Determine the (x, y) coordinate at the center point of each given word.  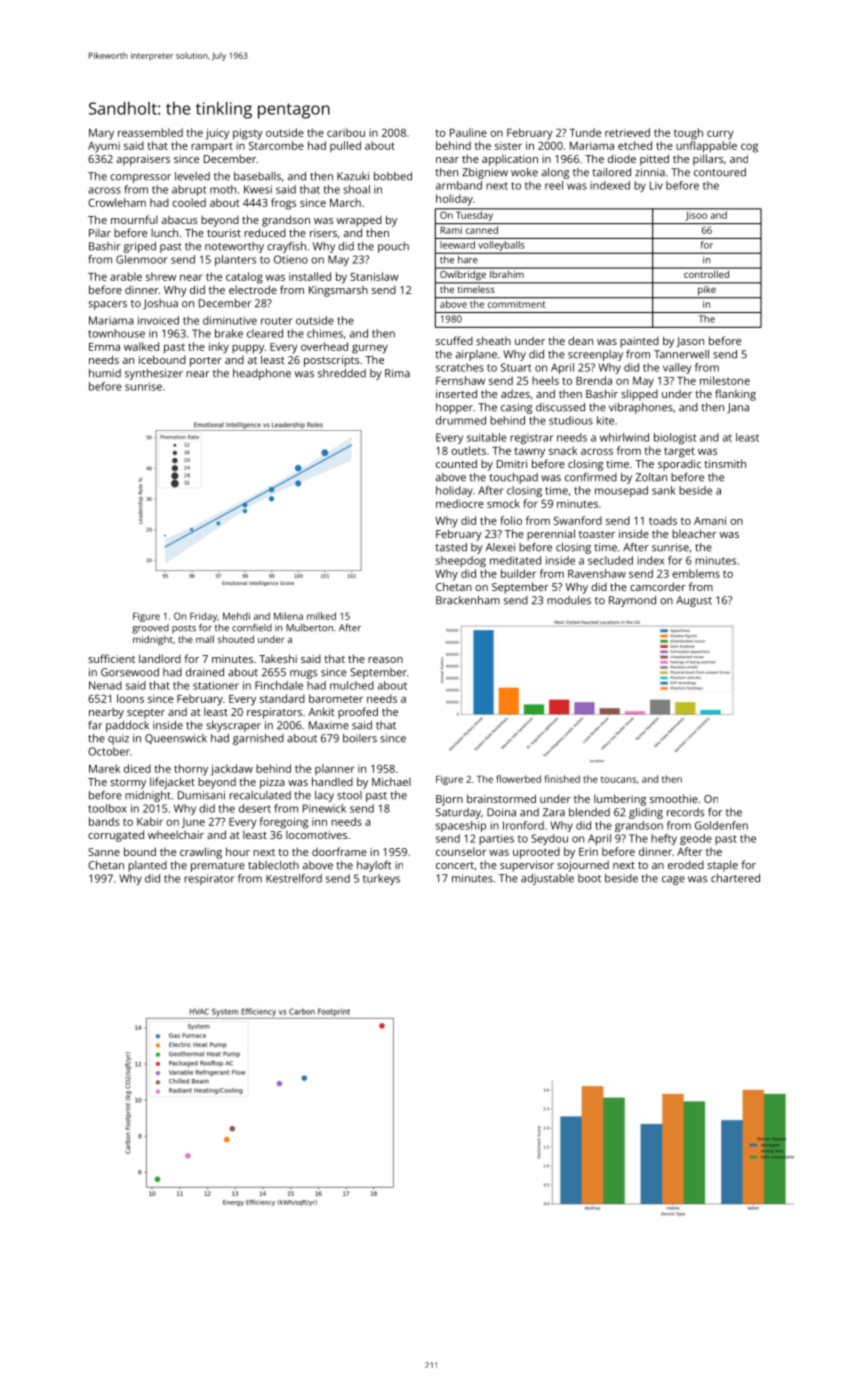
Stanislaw (374, 276)
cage (673, 880)
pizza (272, 783)
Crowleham (117, 202)
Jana (738, 408)
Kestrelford (294, 878)
